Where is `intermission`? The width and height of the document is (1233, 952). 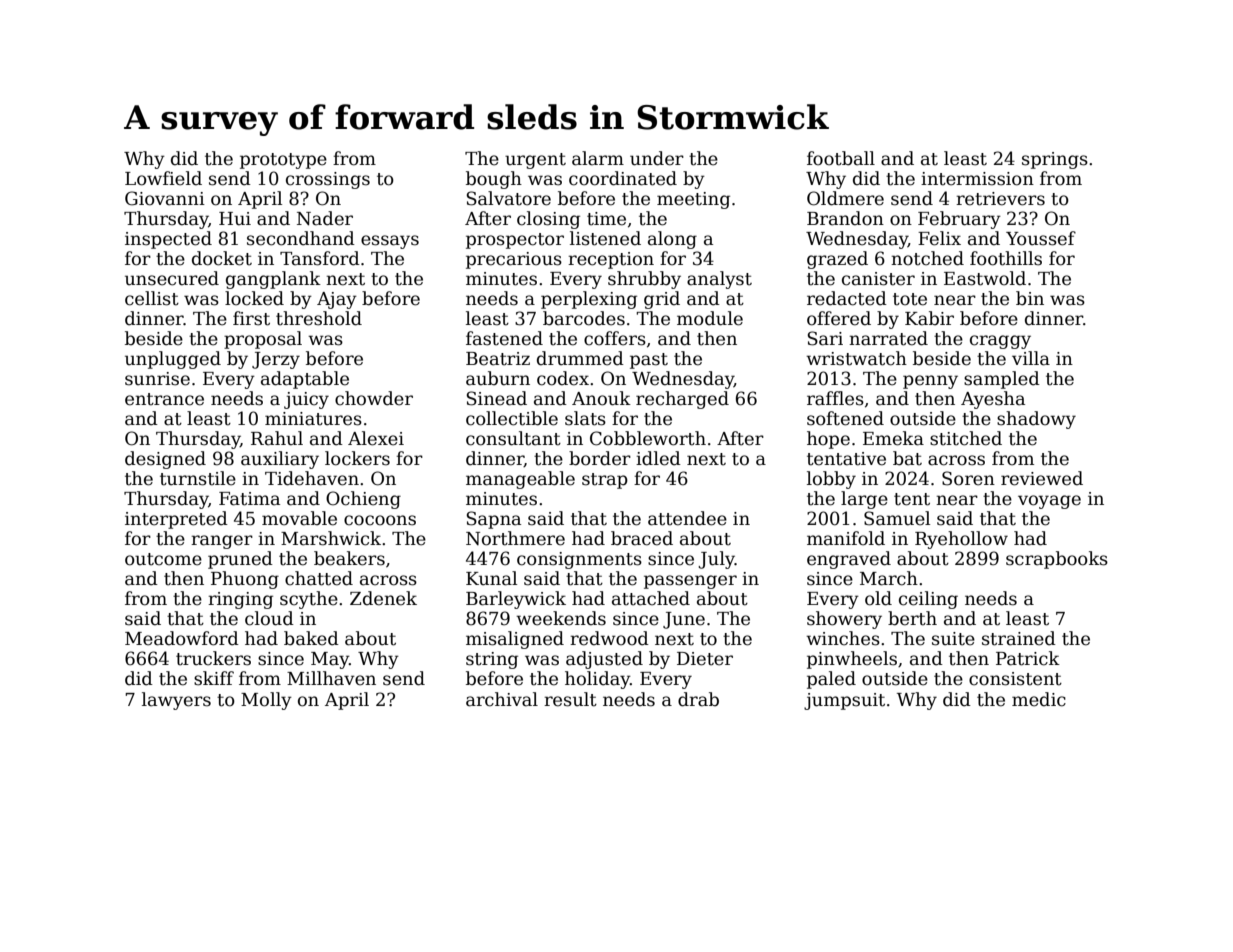
intermission is located at coordinates (977, 179).
